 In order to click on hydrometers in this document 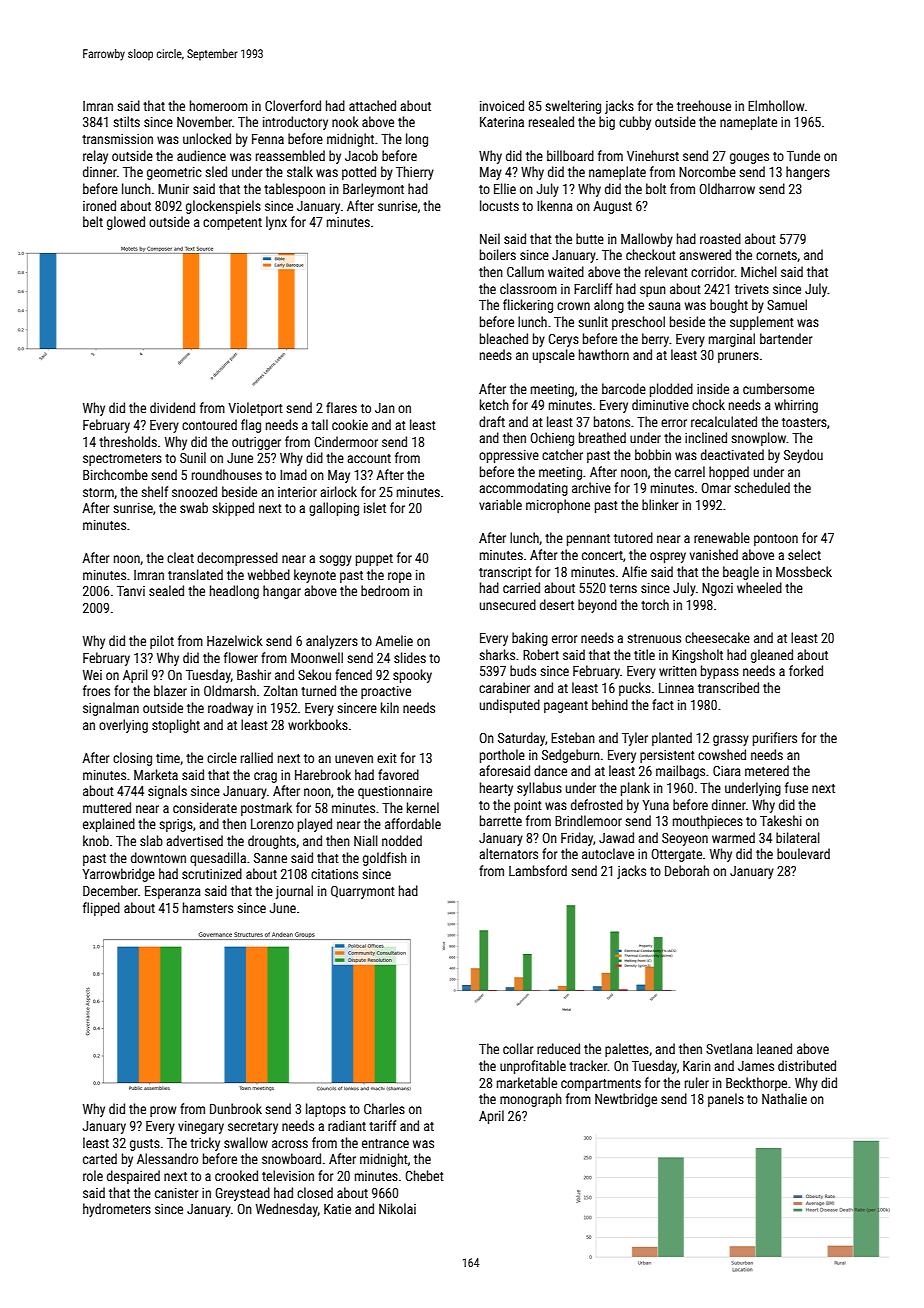, I will do `click(117, 1210)`.
